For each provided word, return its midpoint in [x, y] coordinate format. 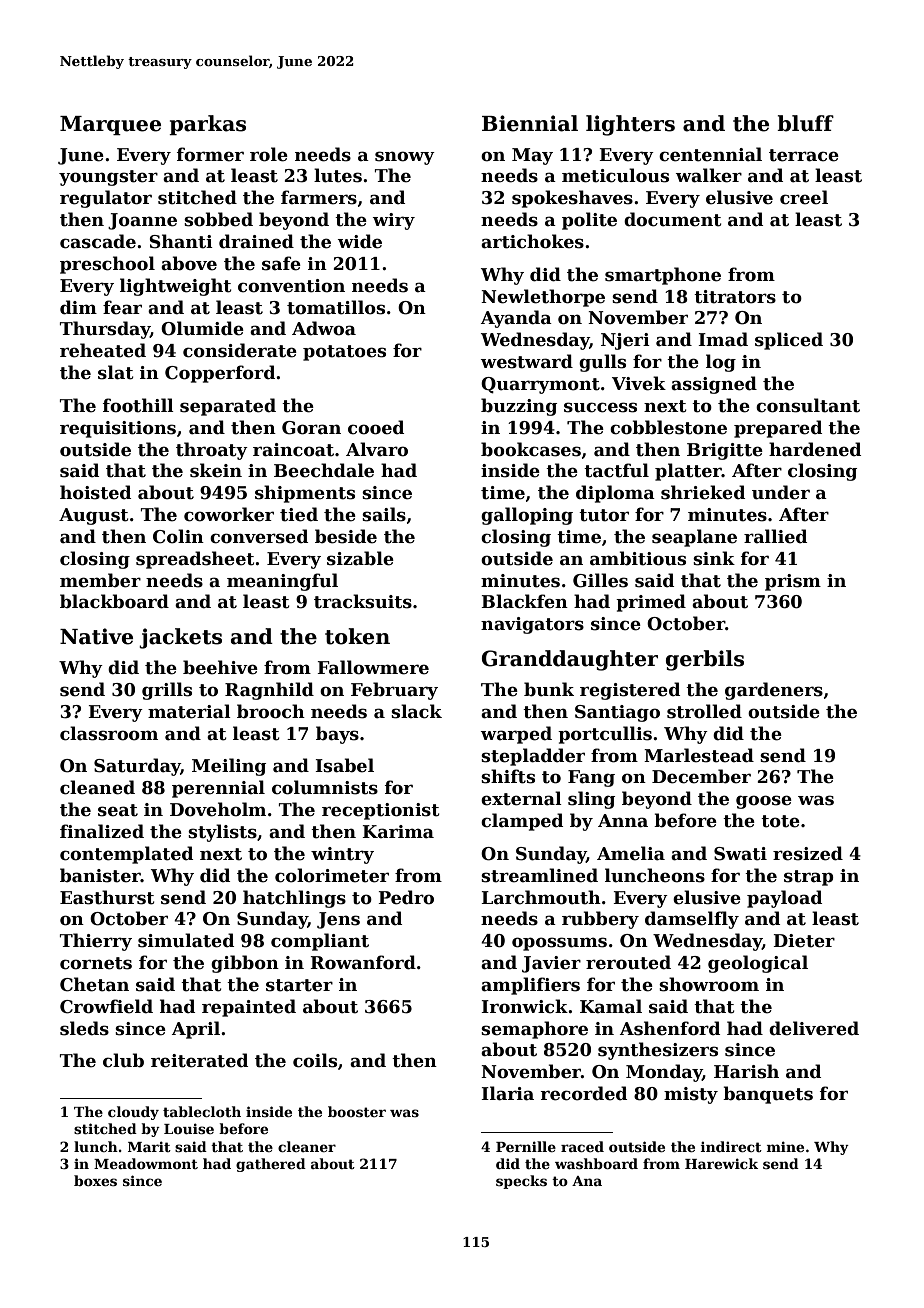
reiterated [199, 1060]
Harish [746, 1071]
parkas [207, 125]
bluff [805, 123]
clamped [522, 822]
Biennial [530, 123]
